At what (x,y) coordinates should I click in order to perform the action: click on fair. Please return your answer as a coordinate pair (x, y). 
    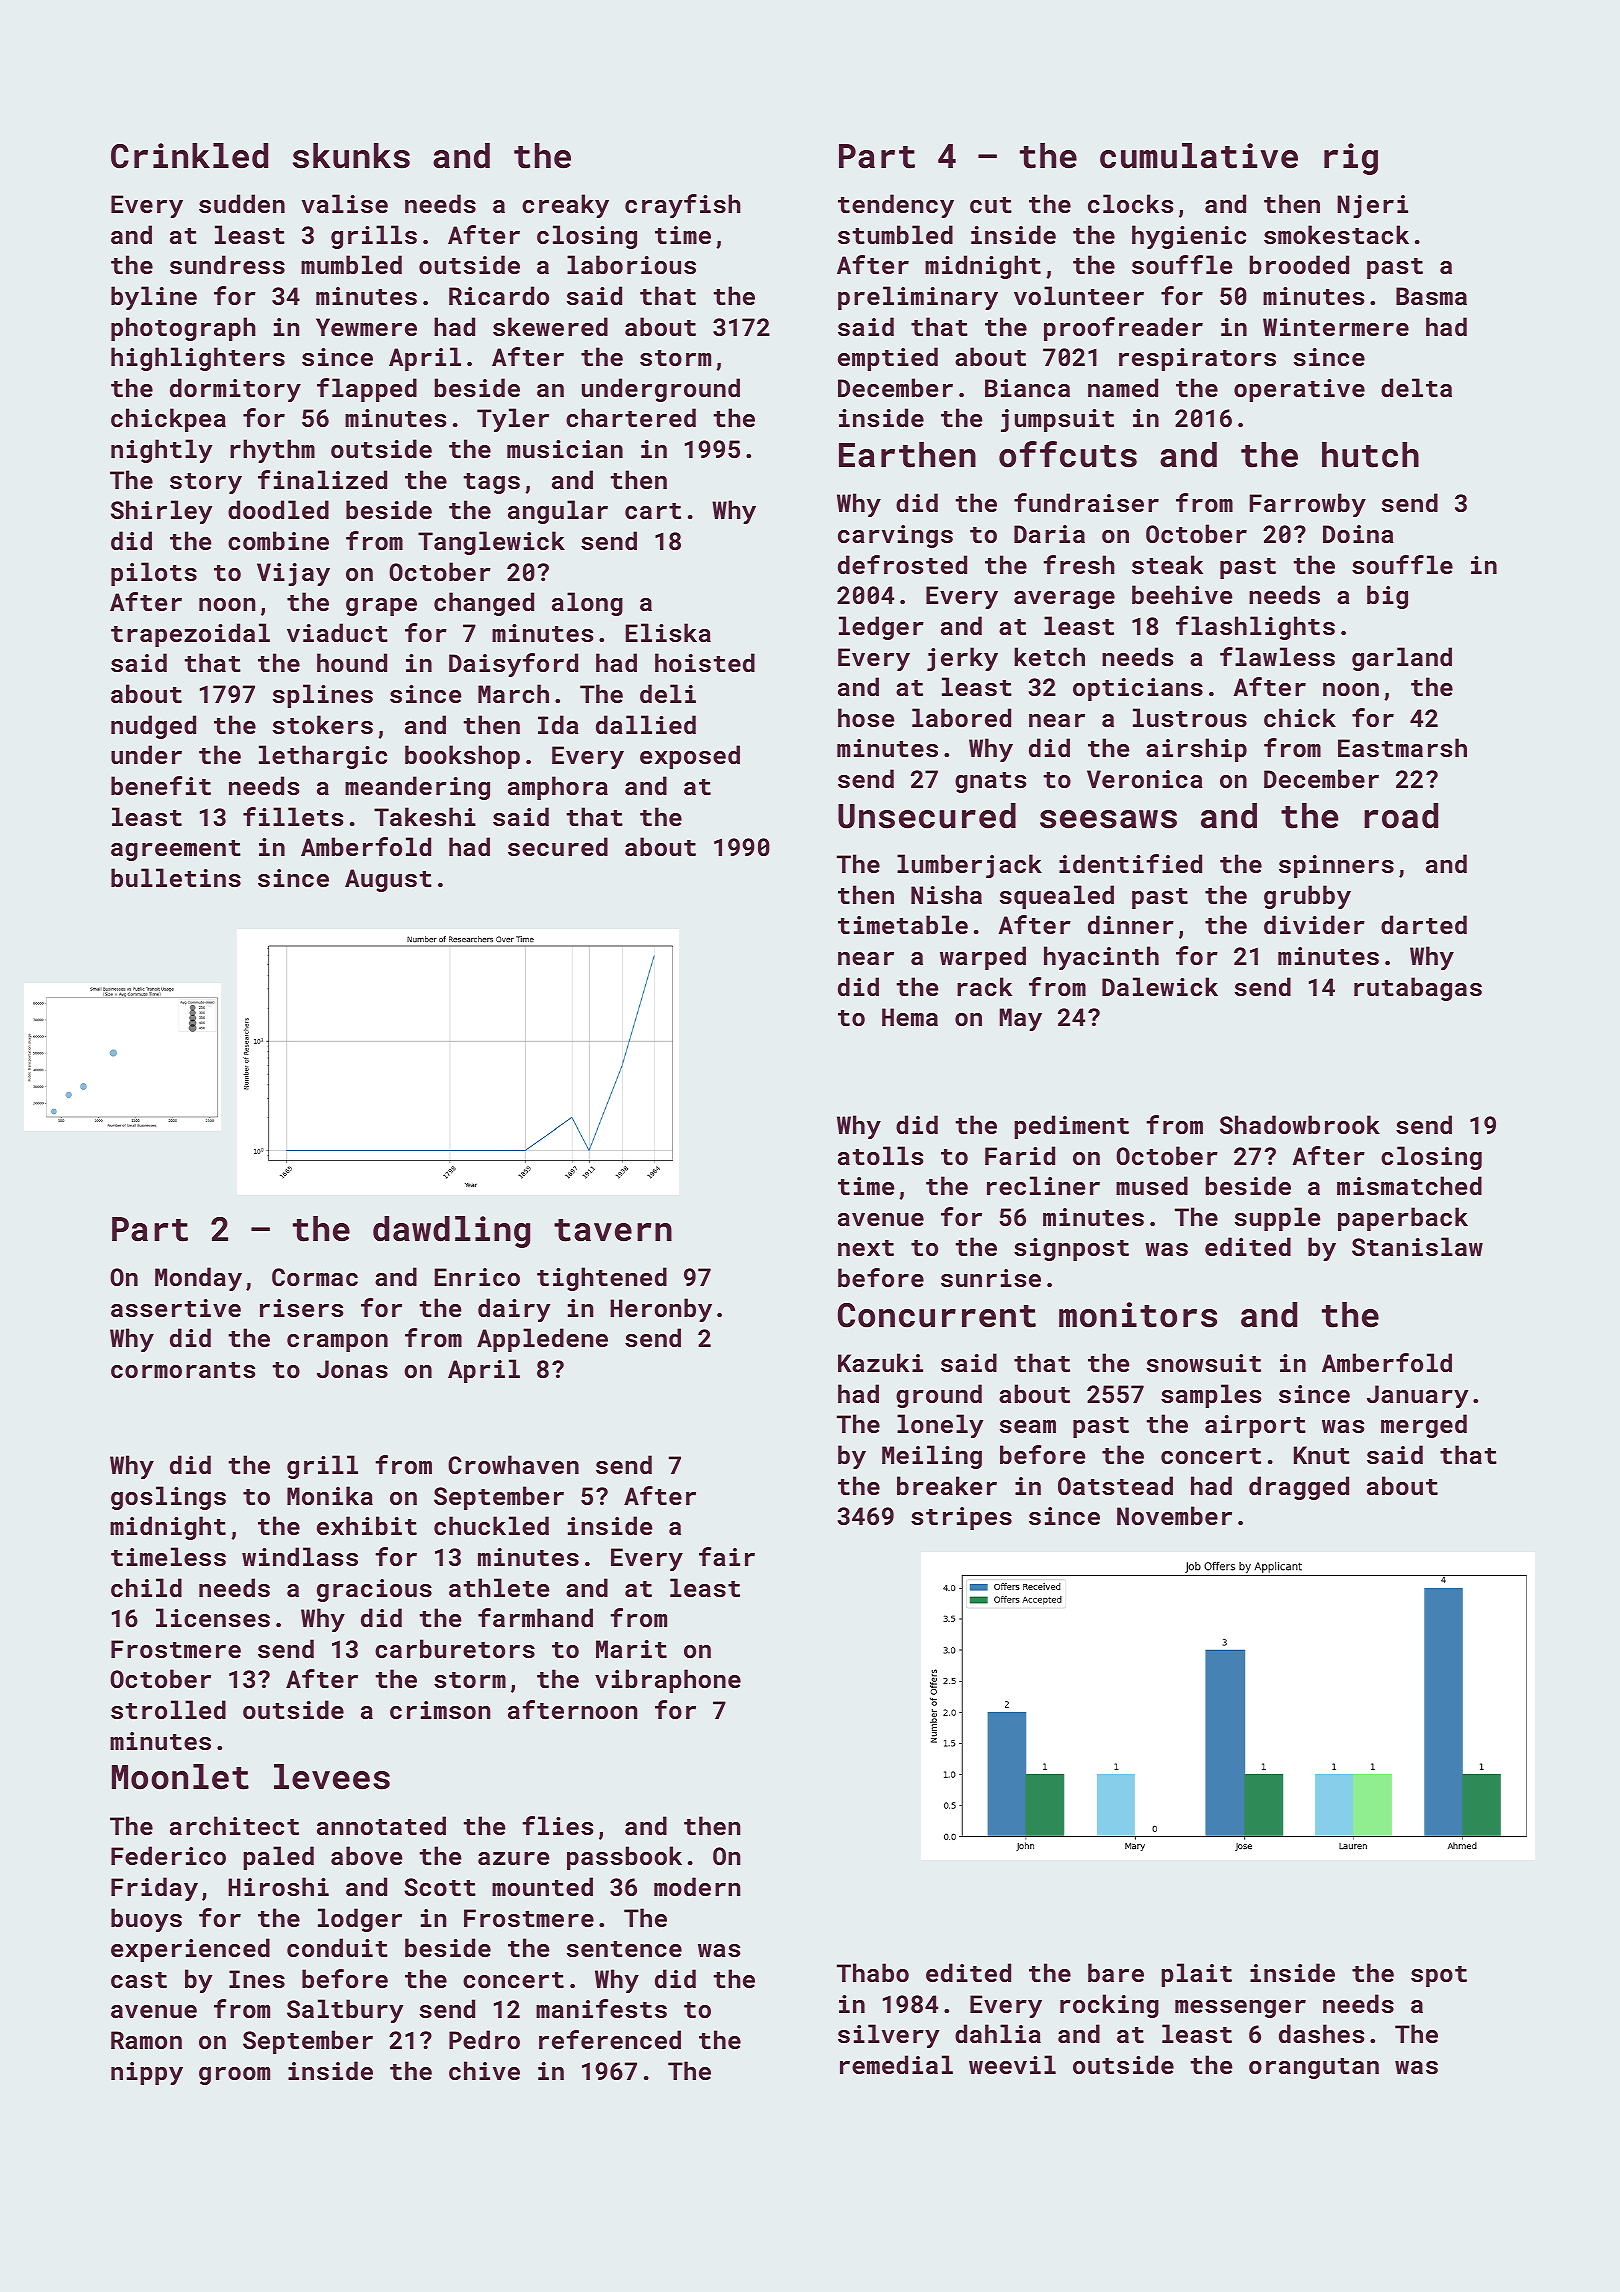
    Looking at the image, I should click on (727, 1556).
